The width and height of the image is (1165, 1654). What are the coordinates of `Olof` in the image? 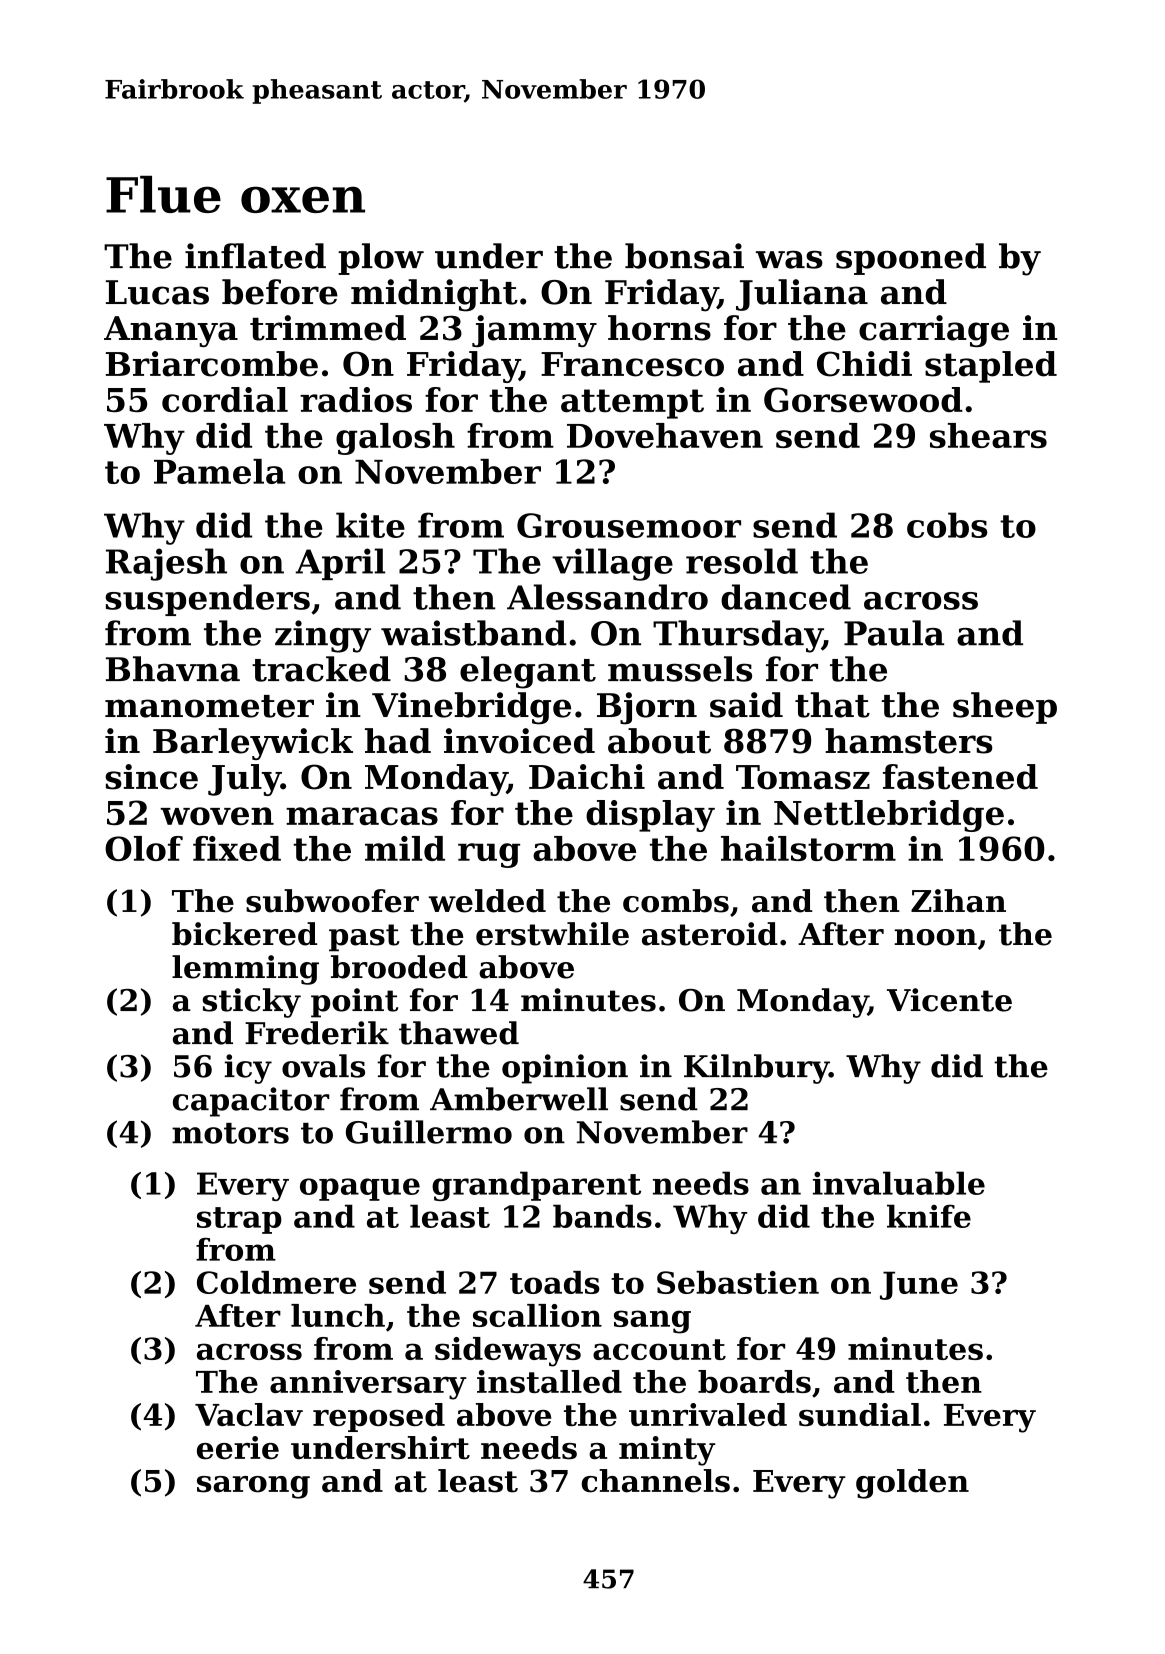 It's located at (144, 848).
